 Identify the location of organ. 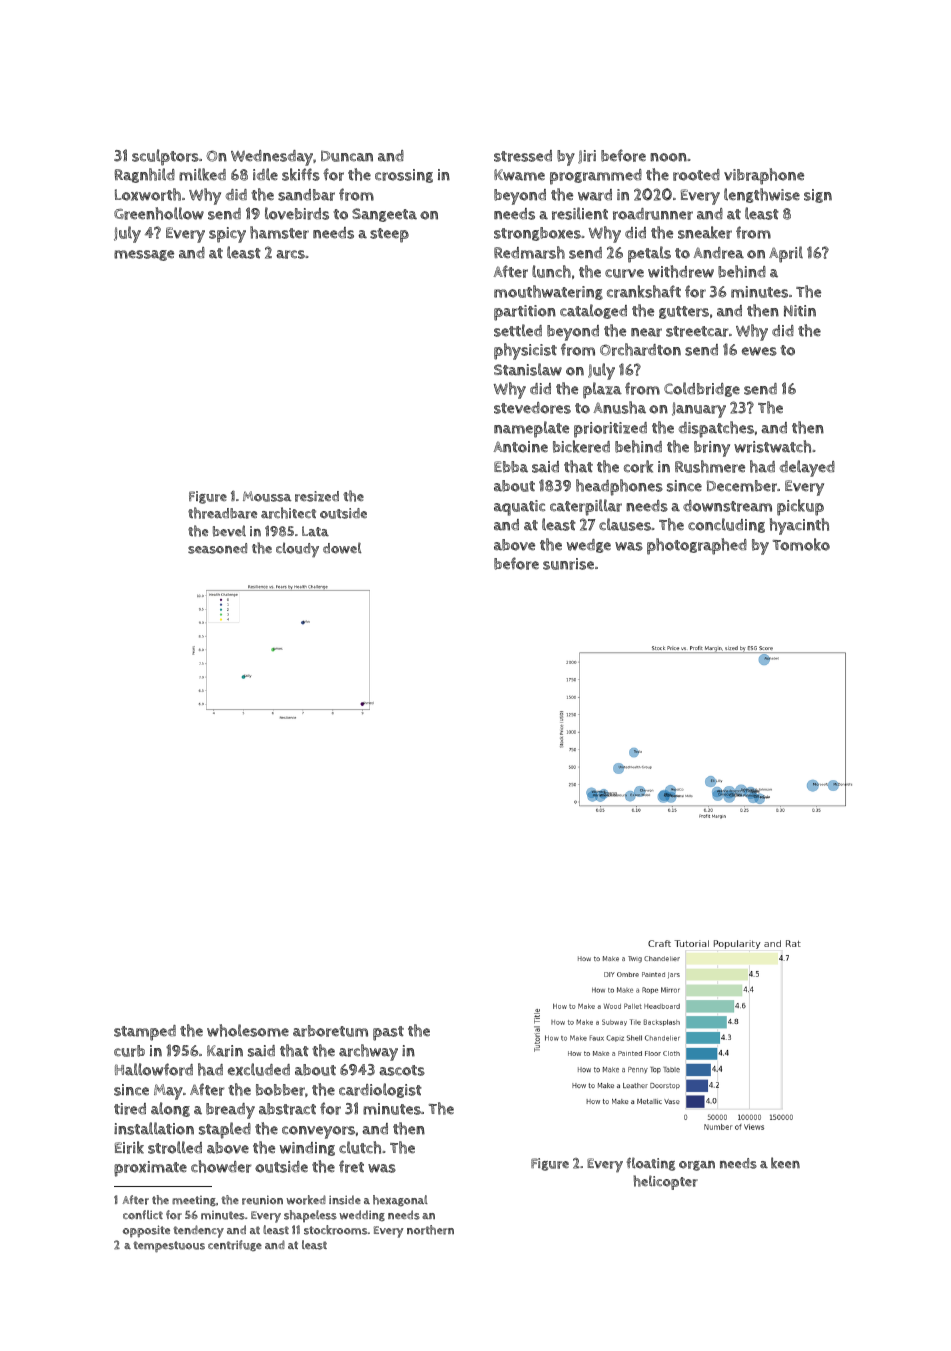
(697, 1166).
